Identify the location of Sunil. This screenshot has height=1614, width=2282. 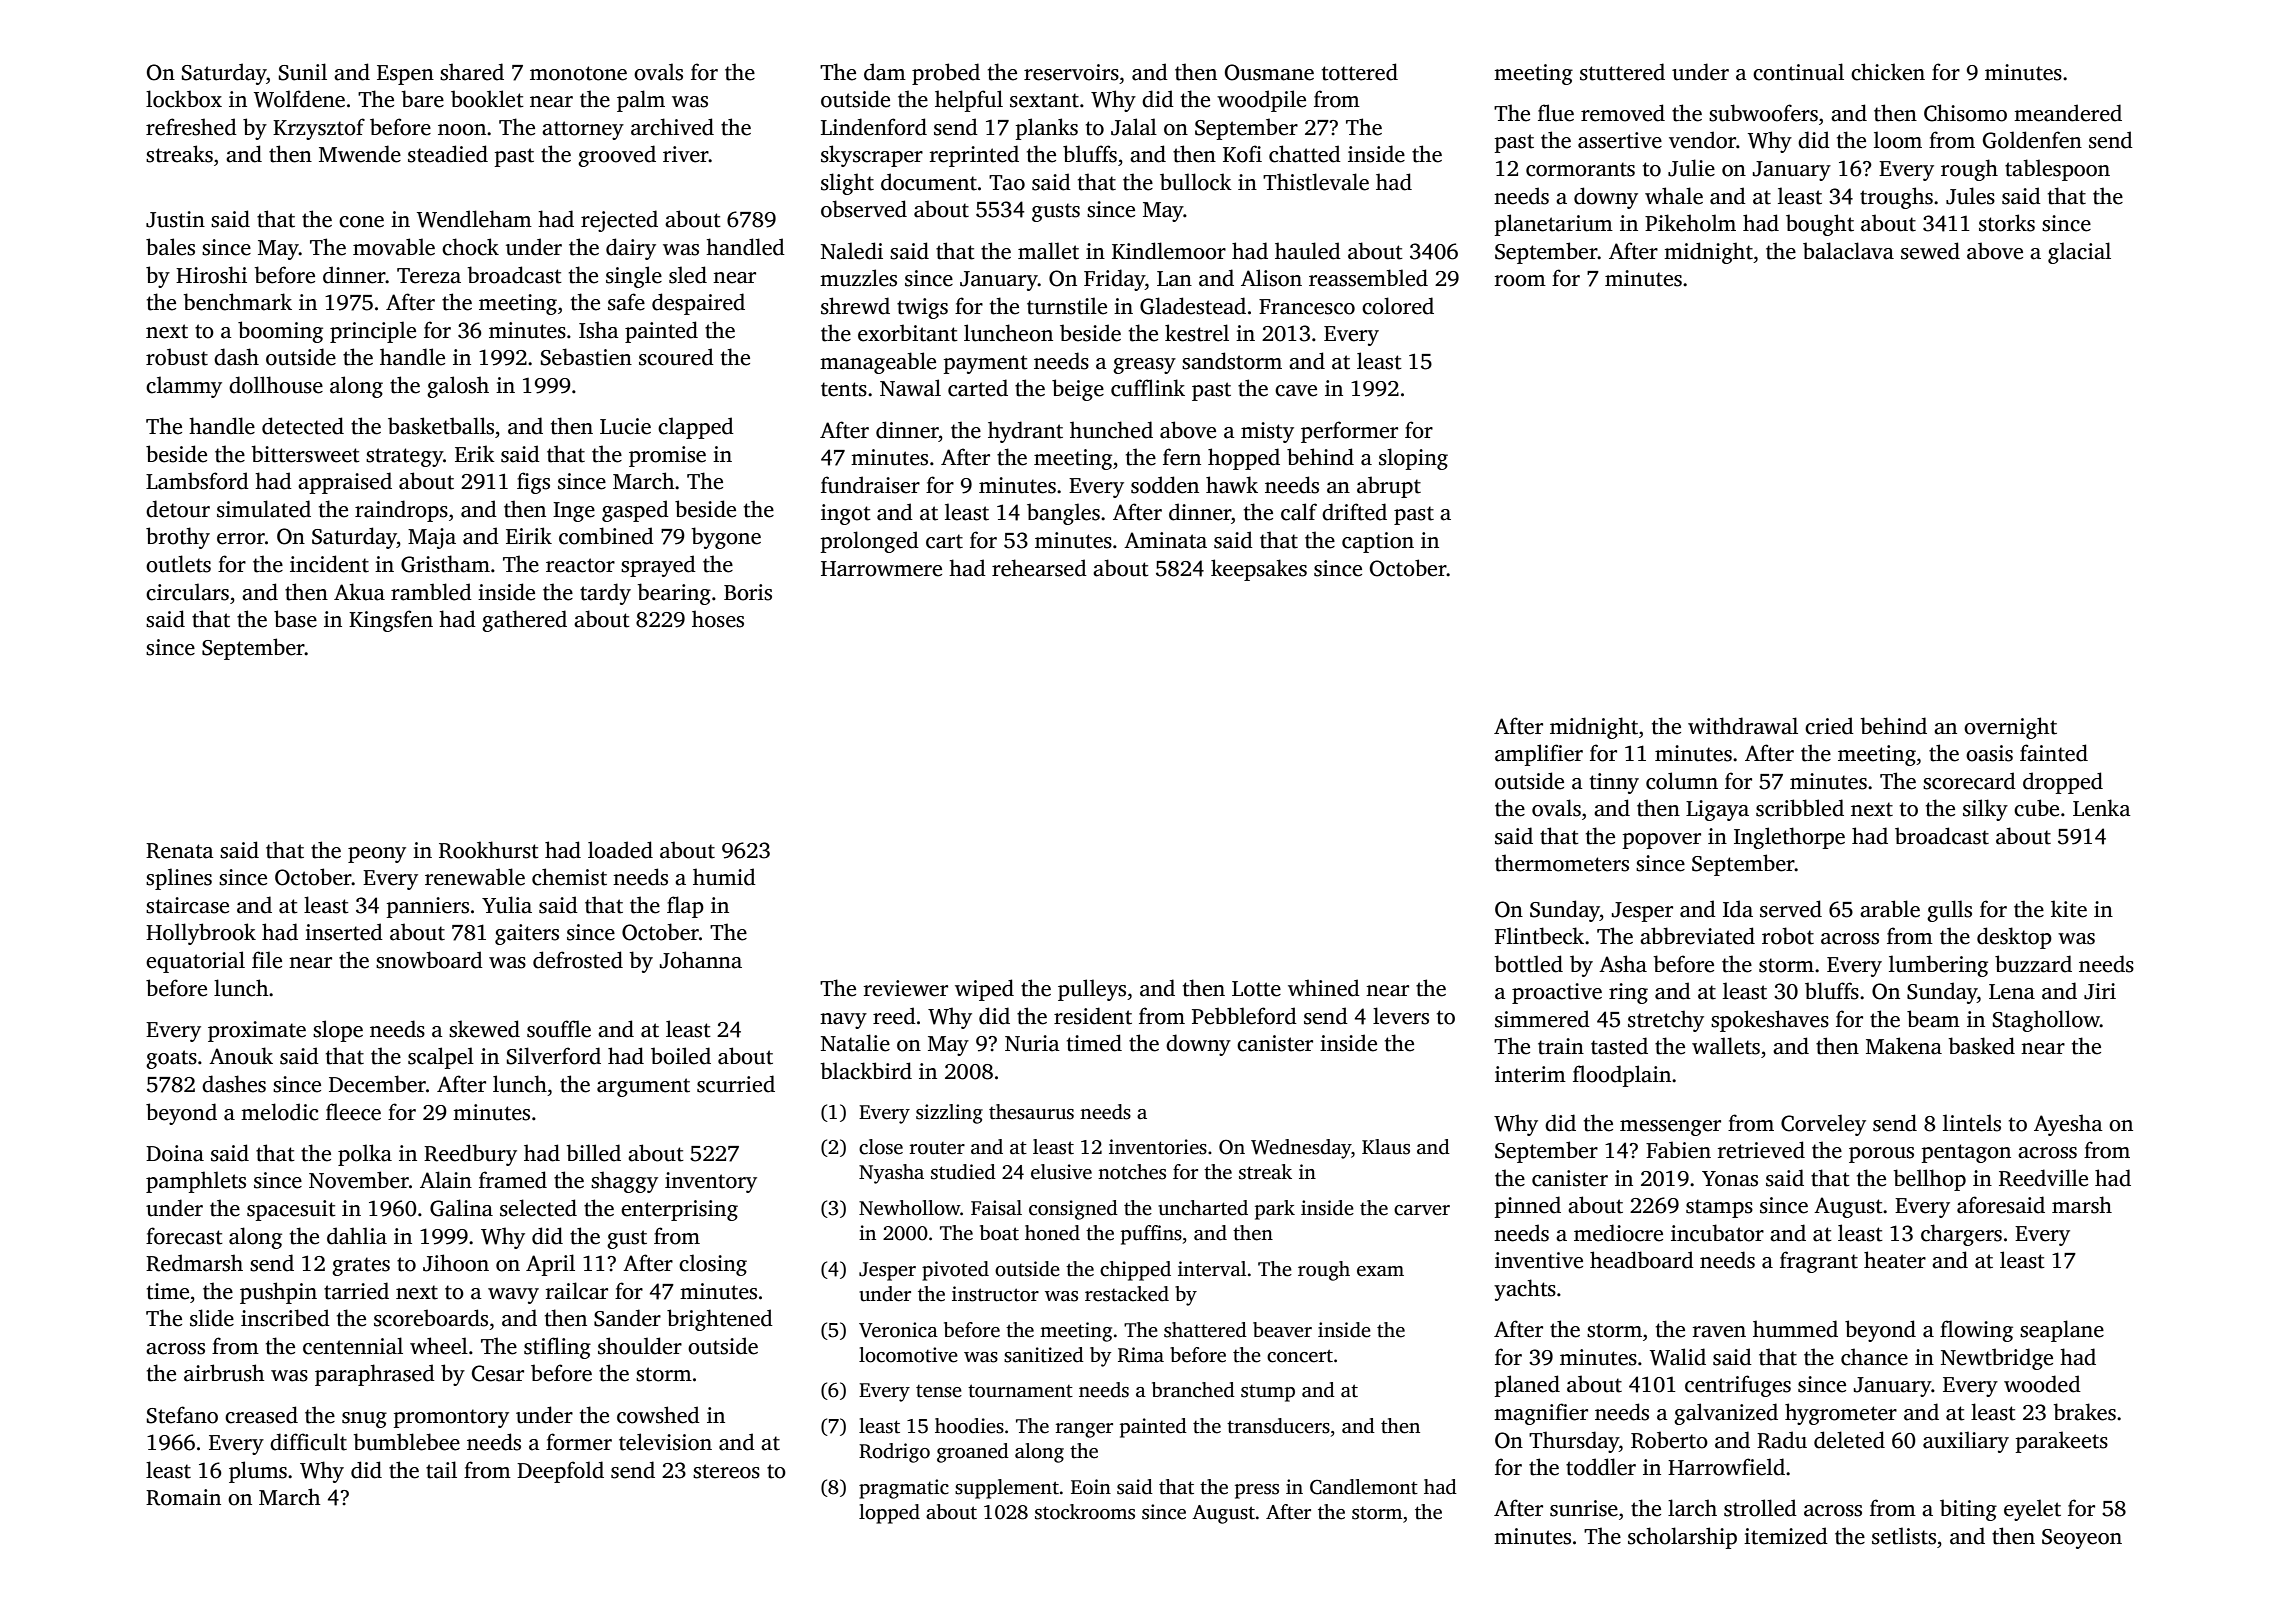
(303, 72).
